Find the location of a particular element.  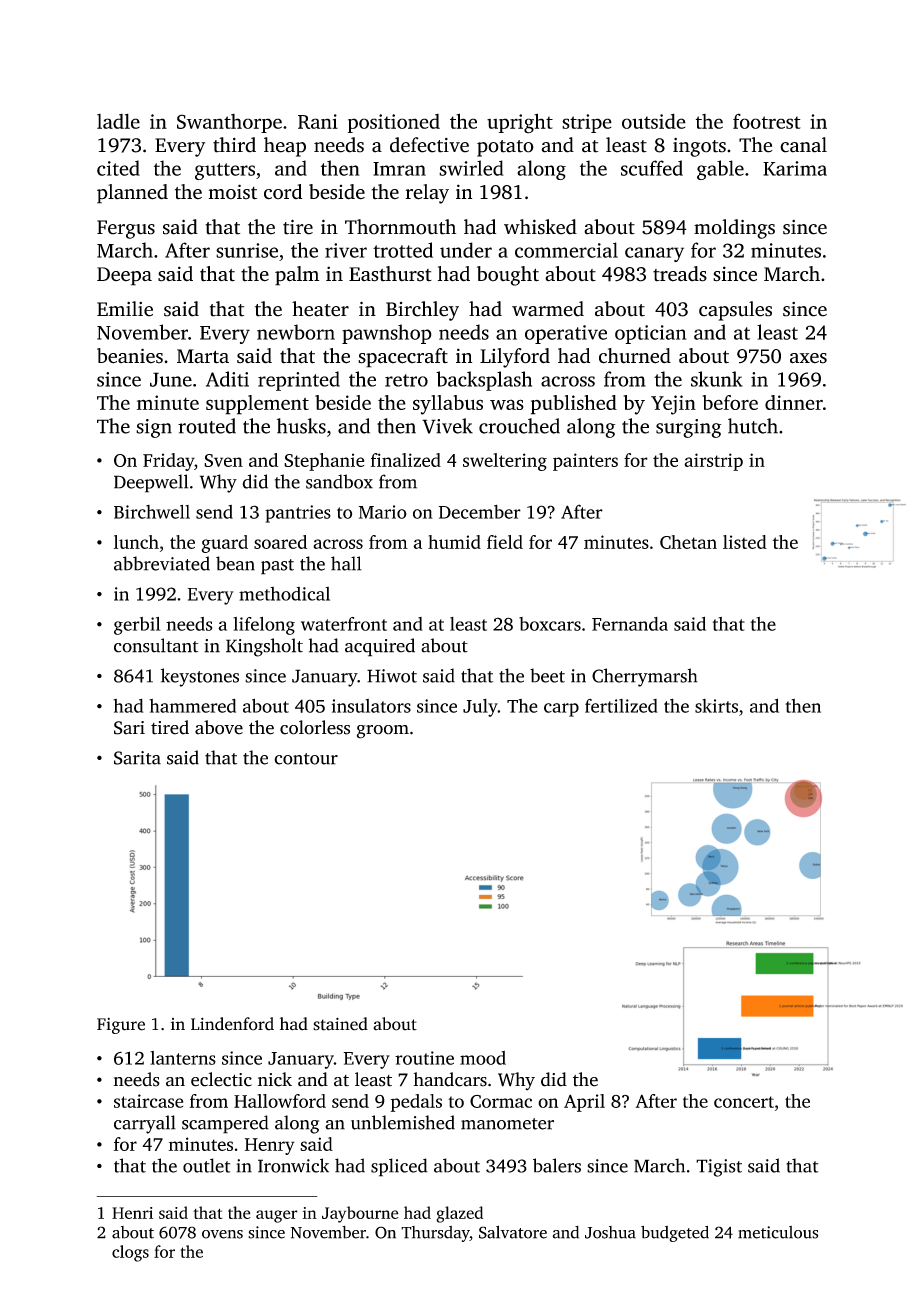

auger is located at coordinates (277, 1216).
